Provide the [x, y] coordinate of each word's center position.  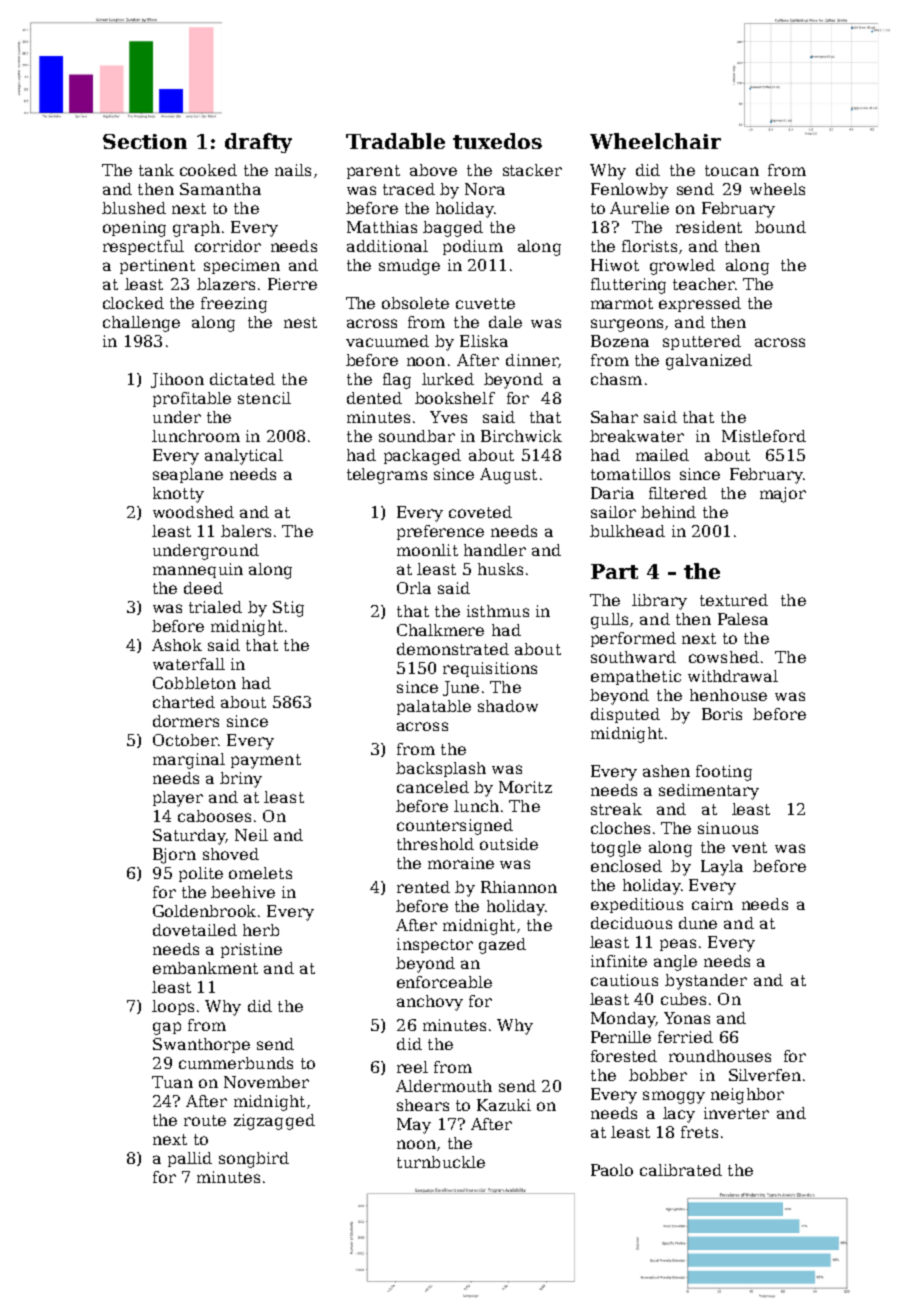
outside [509, 844]
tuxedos [497, 141]
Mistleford [764, 436]
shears [423, 1105]
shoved [231, 854]
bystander [706, 982]
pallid [190, 1159]
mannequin [198, 570]
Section [145, 141]
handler [495, 550]
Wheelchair [655, 141]
